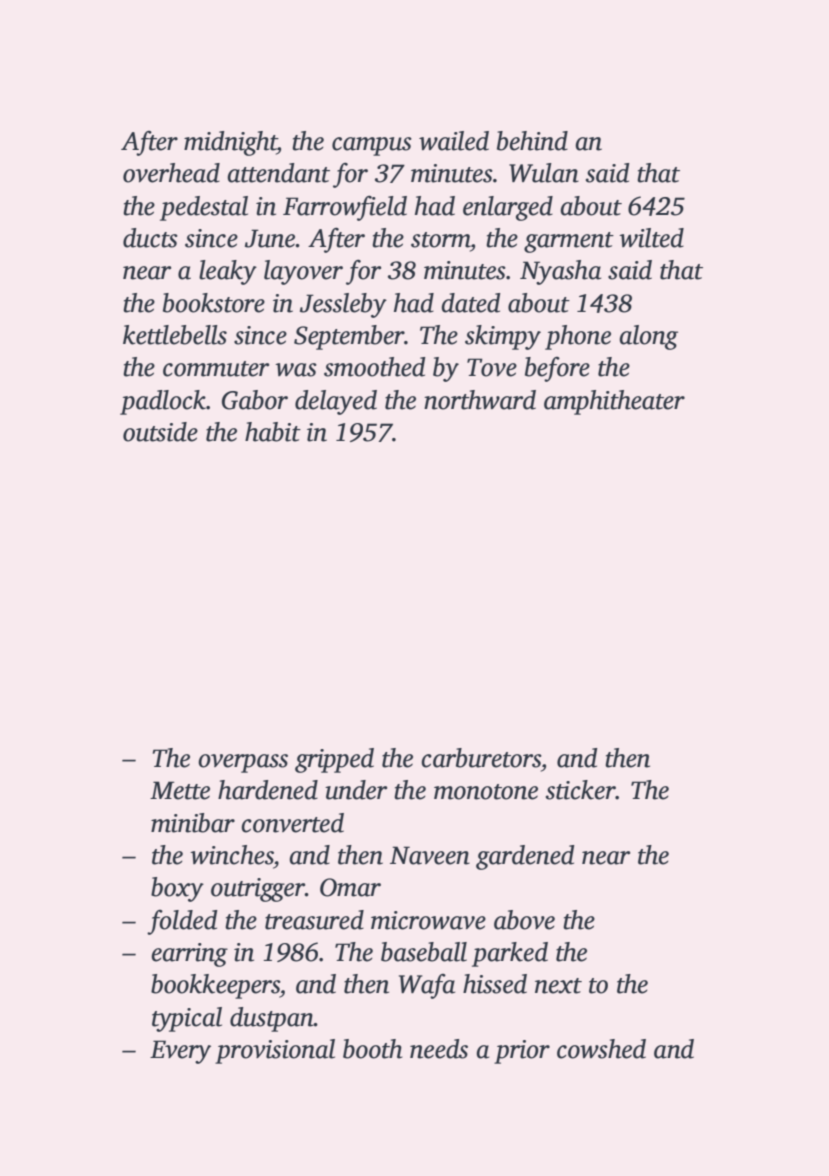 This document has height=1176, width=829. Describe the element at coordinates (273, 432) in the document. I see `habit` at that location.
